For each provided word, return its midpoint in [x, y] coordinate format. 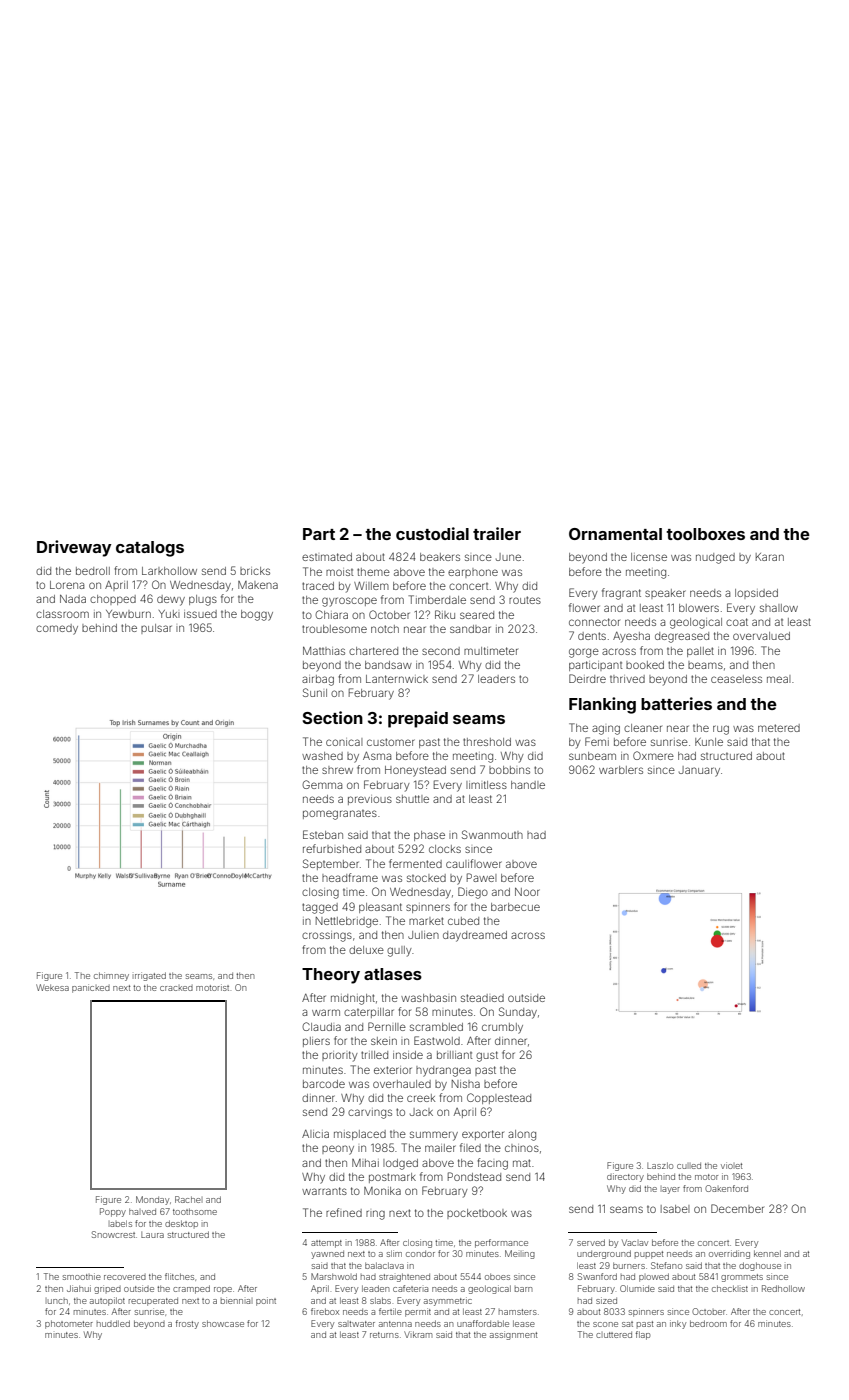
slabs [380, 1300]
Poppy [113, 1212]
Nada [73, 599]
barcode [324, 1084]
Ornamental [615, 534]
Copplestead [499, 1098]
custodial [432, 533]
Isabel [675, 1209]
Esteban [323, 834]
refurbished [332, 848]
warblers [621, 770]
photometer [69, 1324]
